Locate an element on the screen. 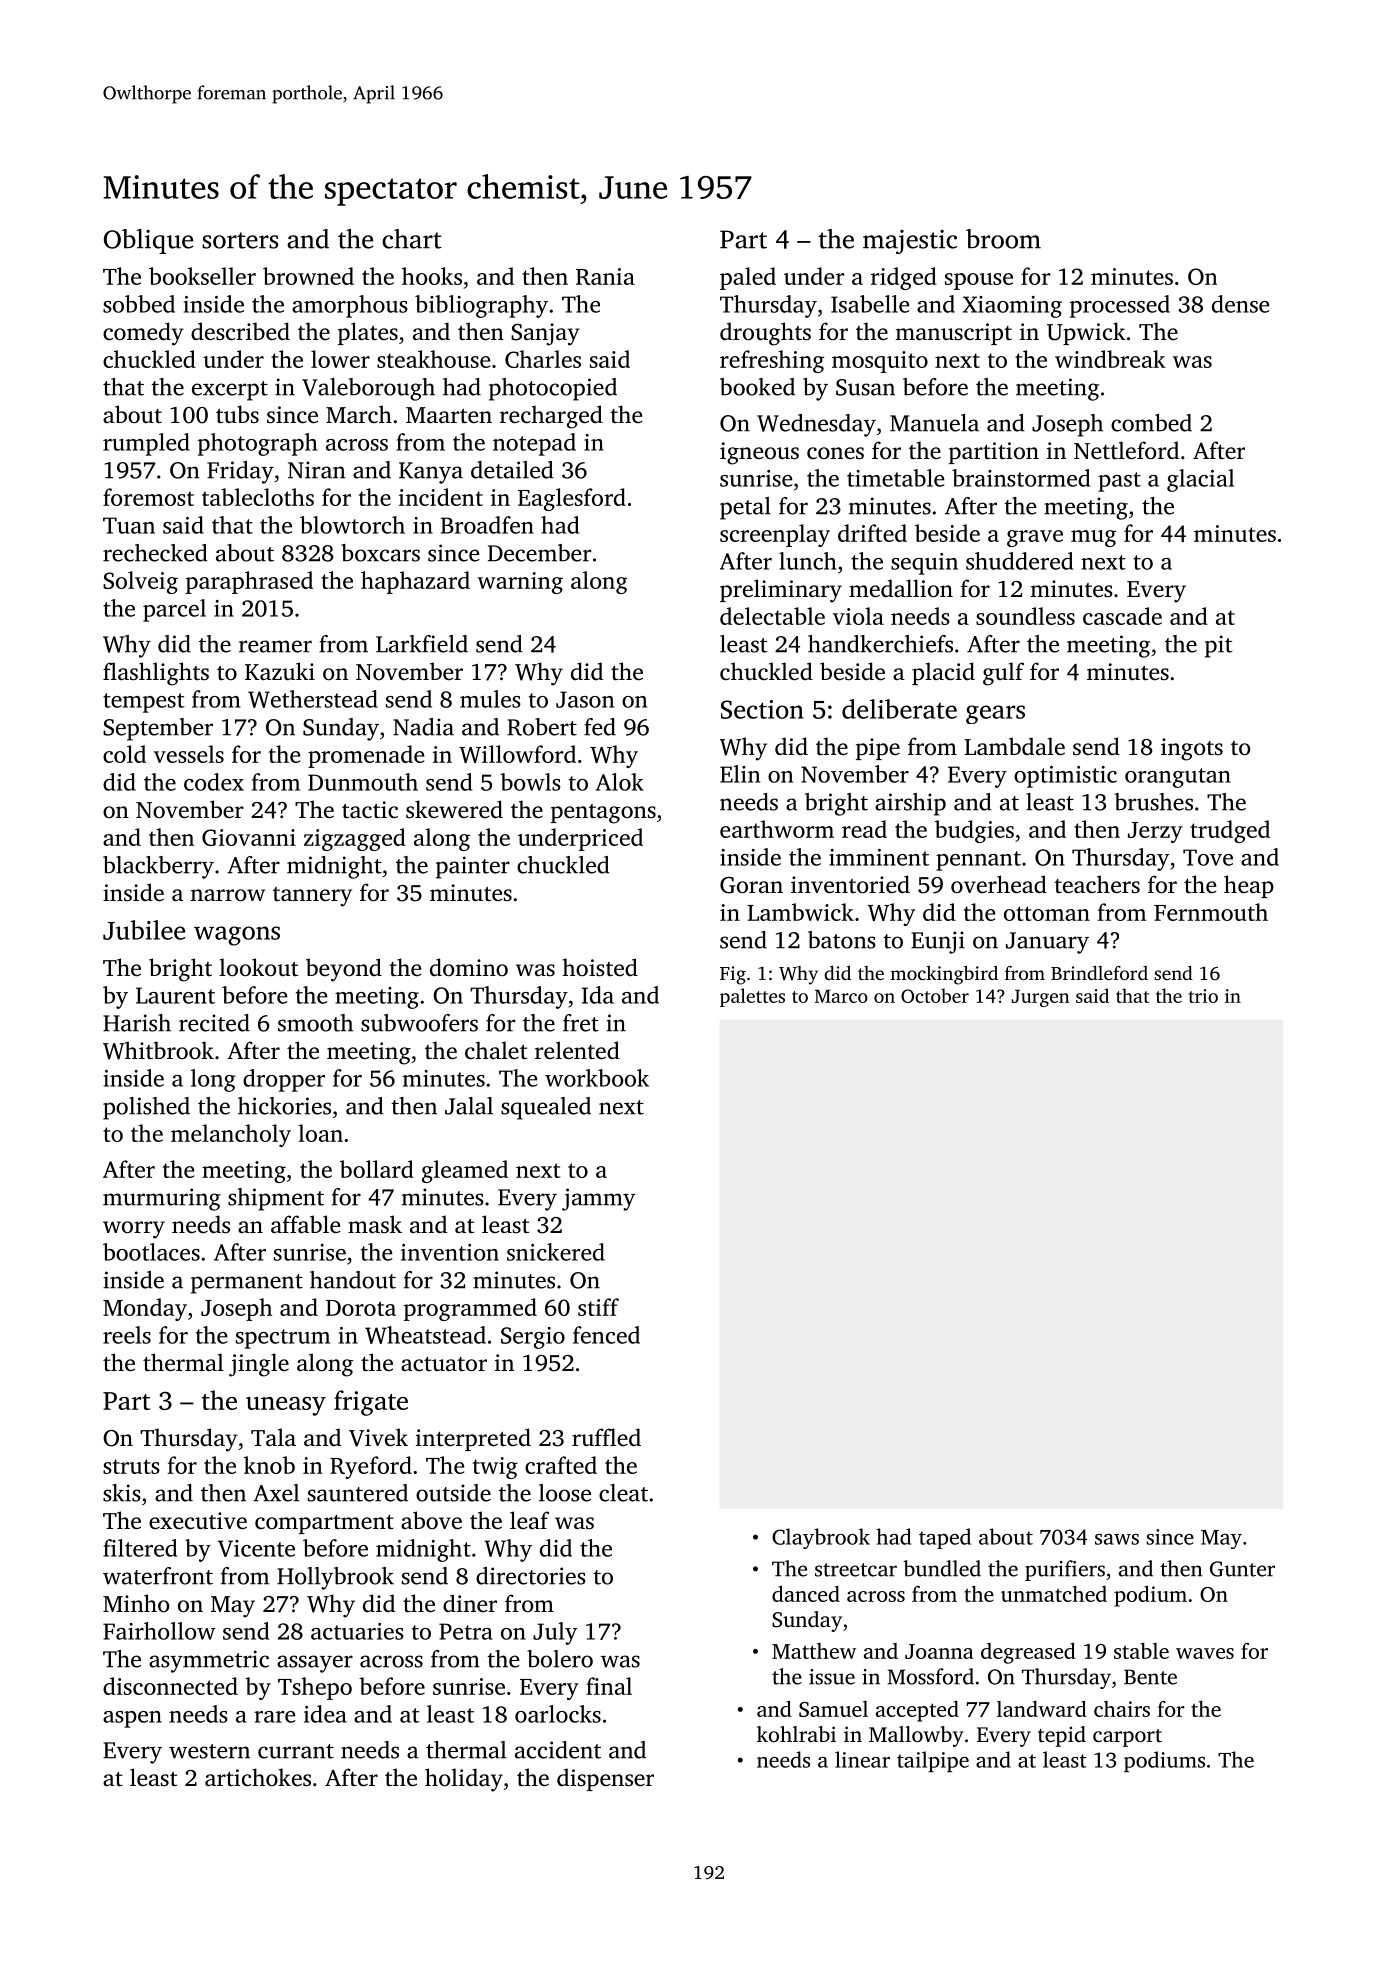  gears is located at coordinates (995, 714).
